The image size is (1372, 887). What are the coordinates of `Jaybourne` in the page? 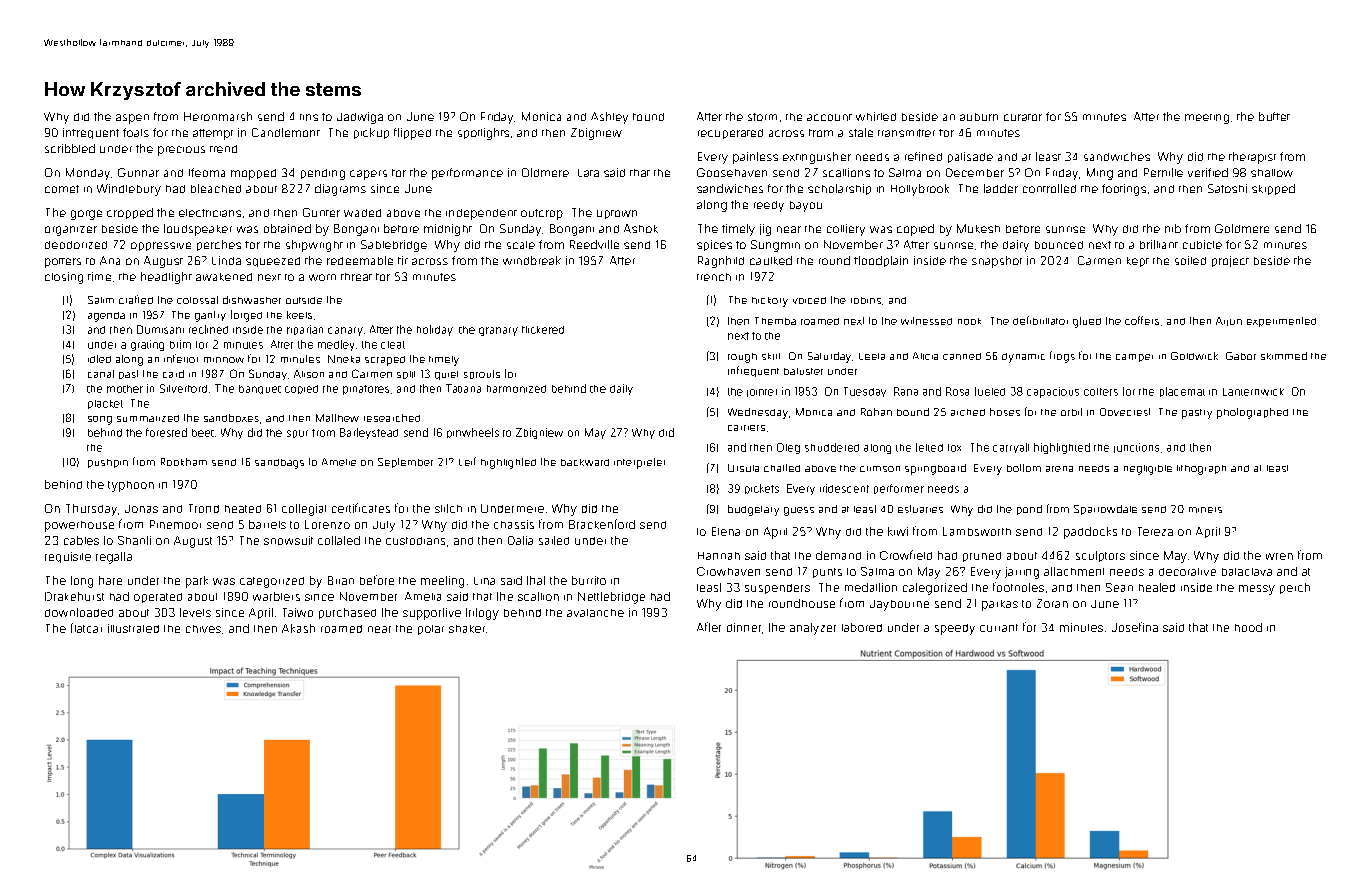 It's located at (899, 605).
